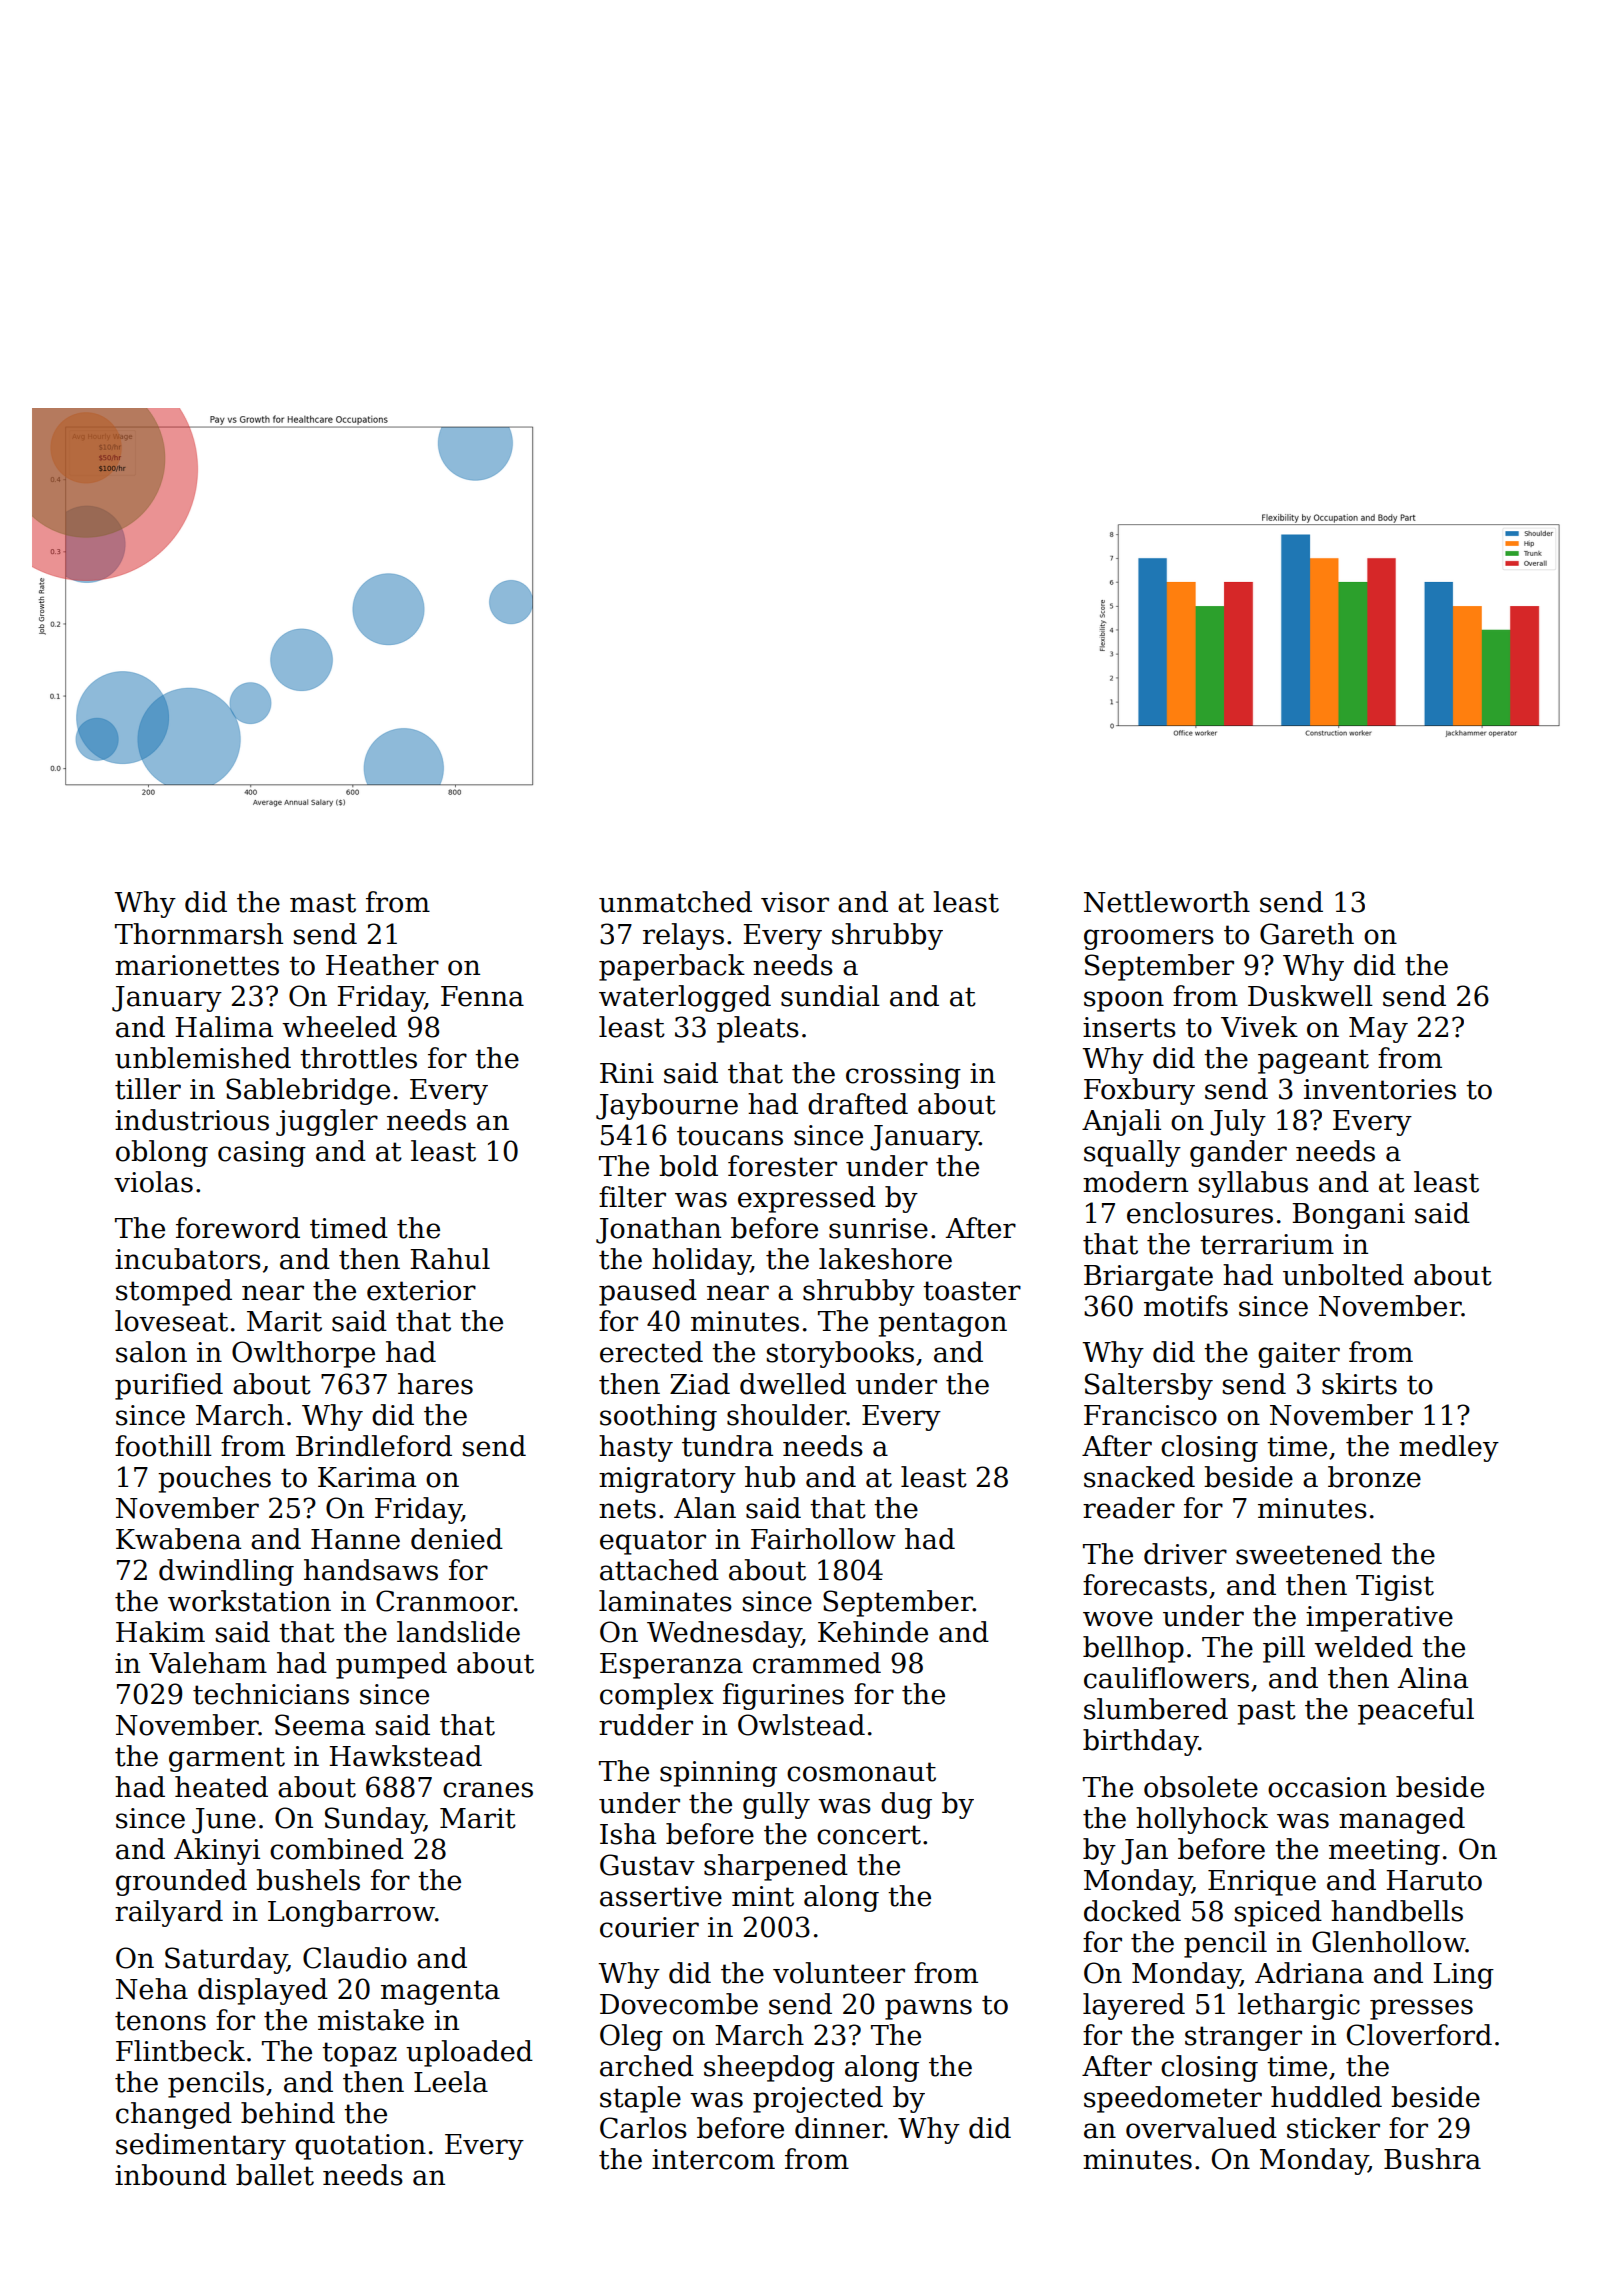 The height and width of the image is (2292, 1620). I want to click on Nettleworth, so click(1167, 902).
